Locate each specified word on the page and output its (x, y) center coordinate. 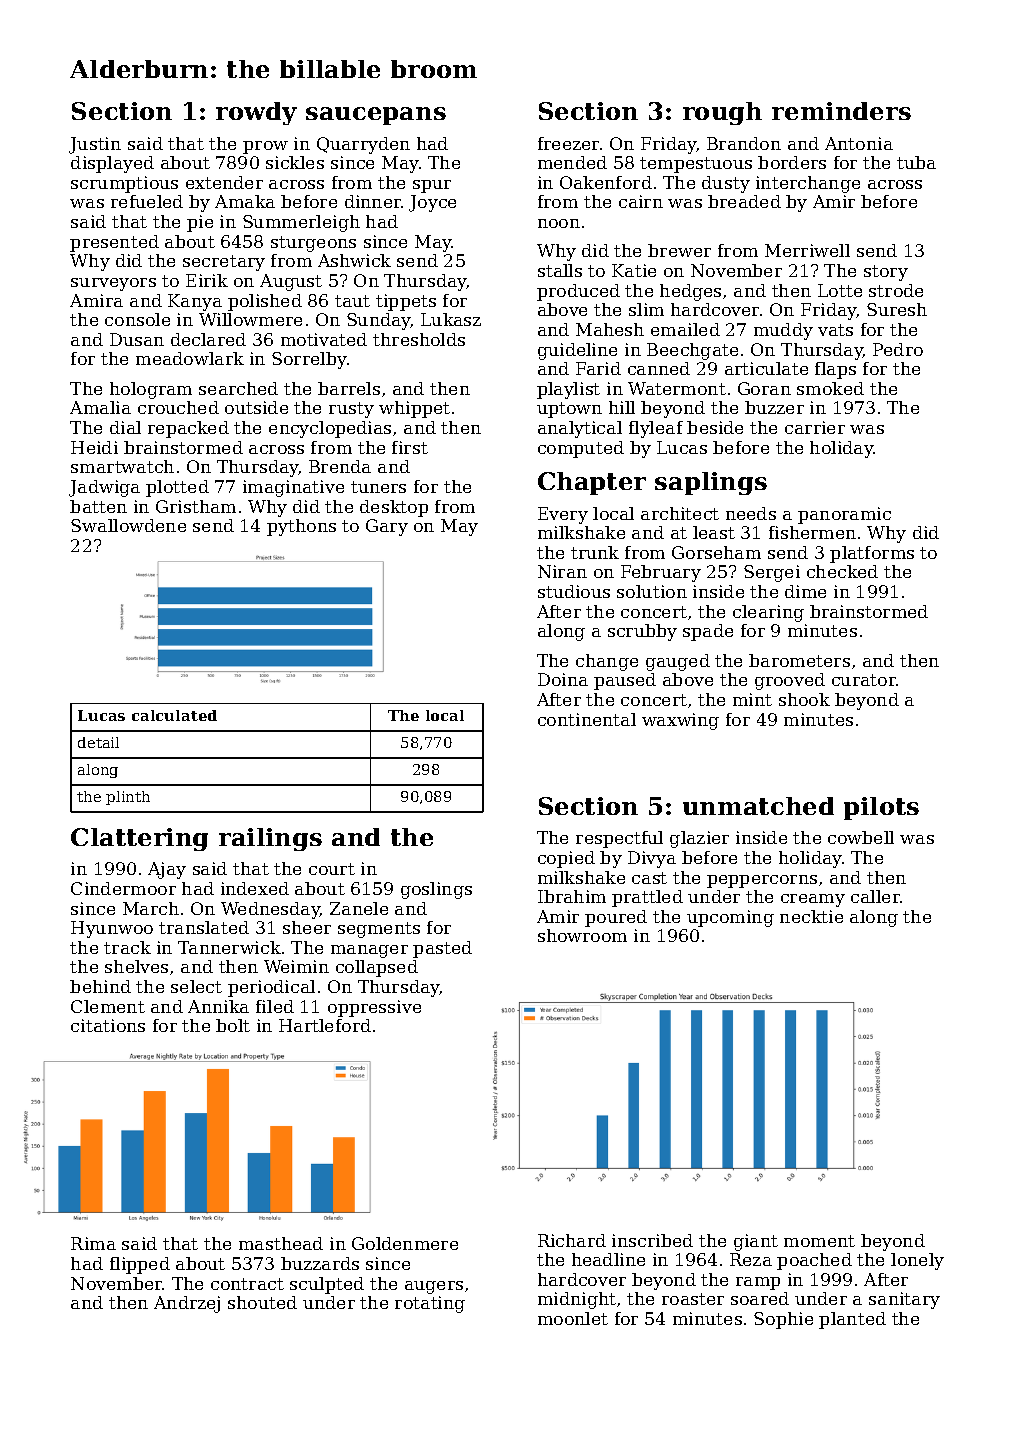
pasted (442, 949)
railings (270, 839)
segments (379, 930)
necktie (811, 916)
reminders (841, 111)
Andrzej (187, 1304)
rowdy (256, 113)
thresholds (419, 339)
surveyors (113, 284)
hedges (690, 292)
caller (875, 896)
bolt (233, 1025)
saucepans (376, 116)
